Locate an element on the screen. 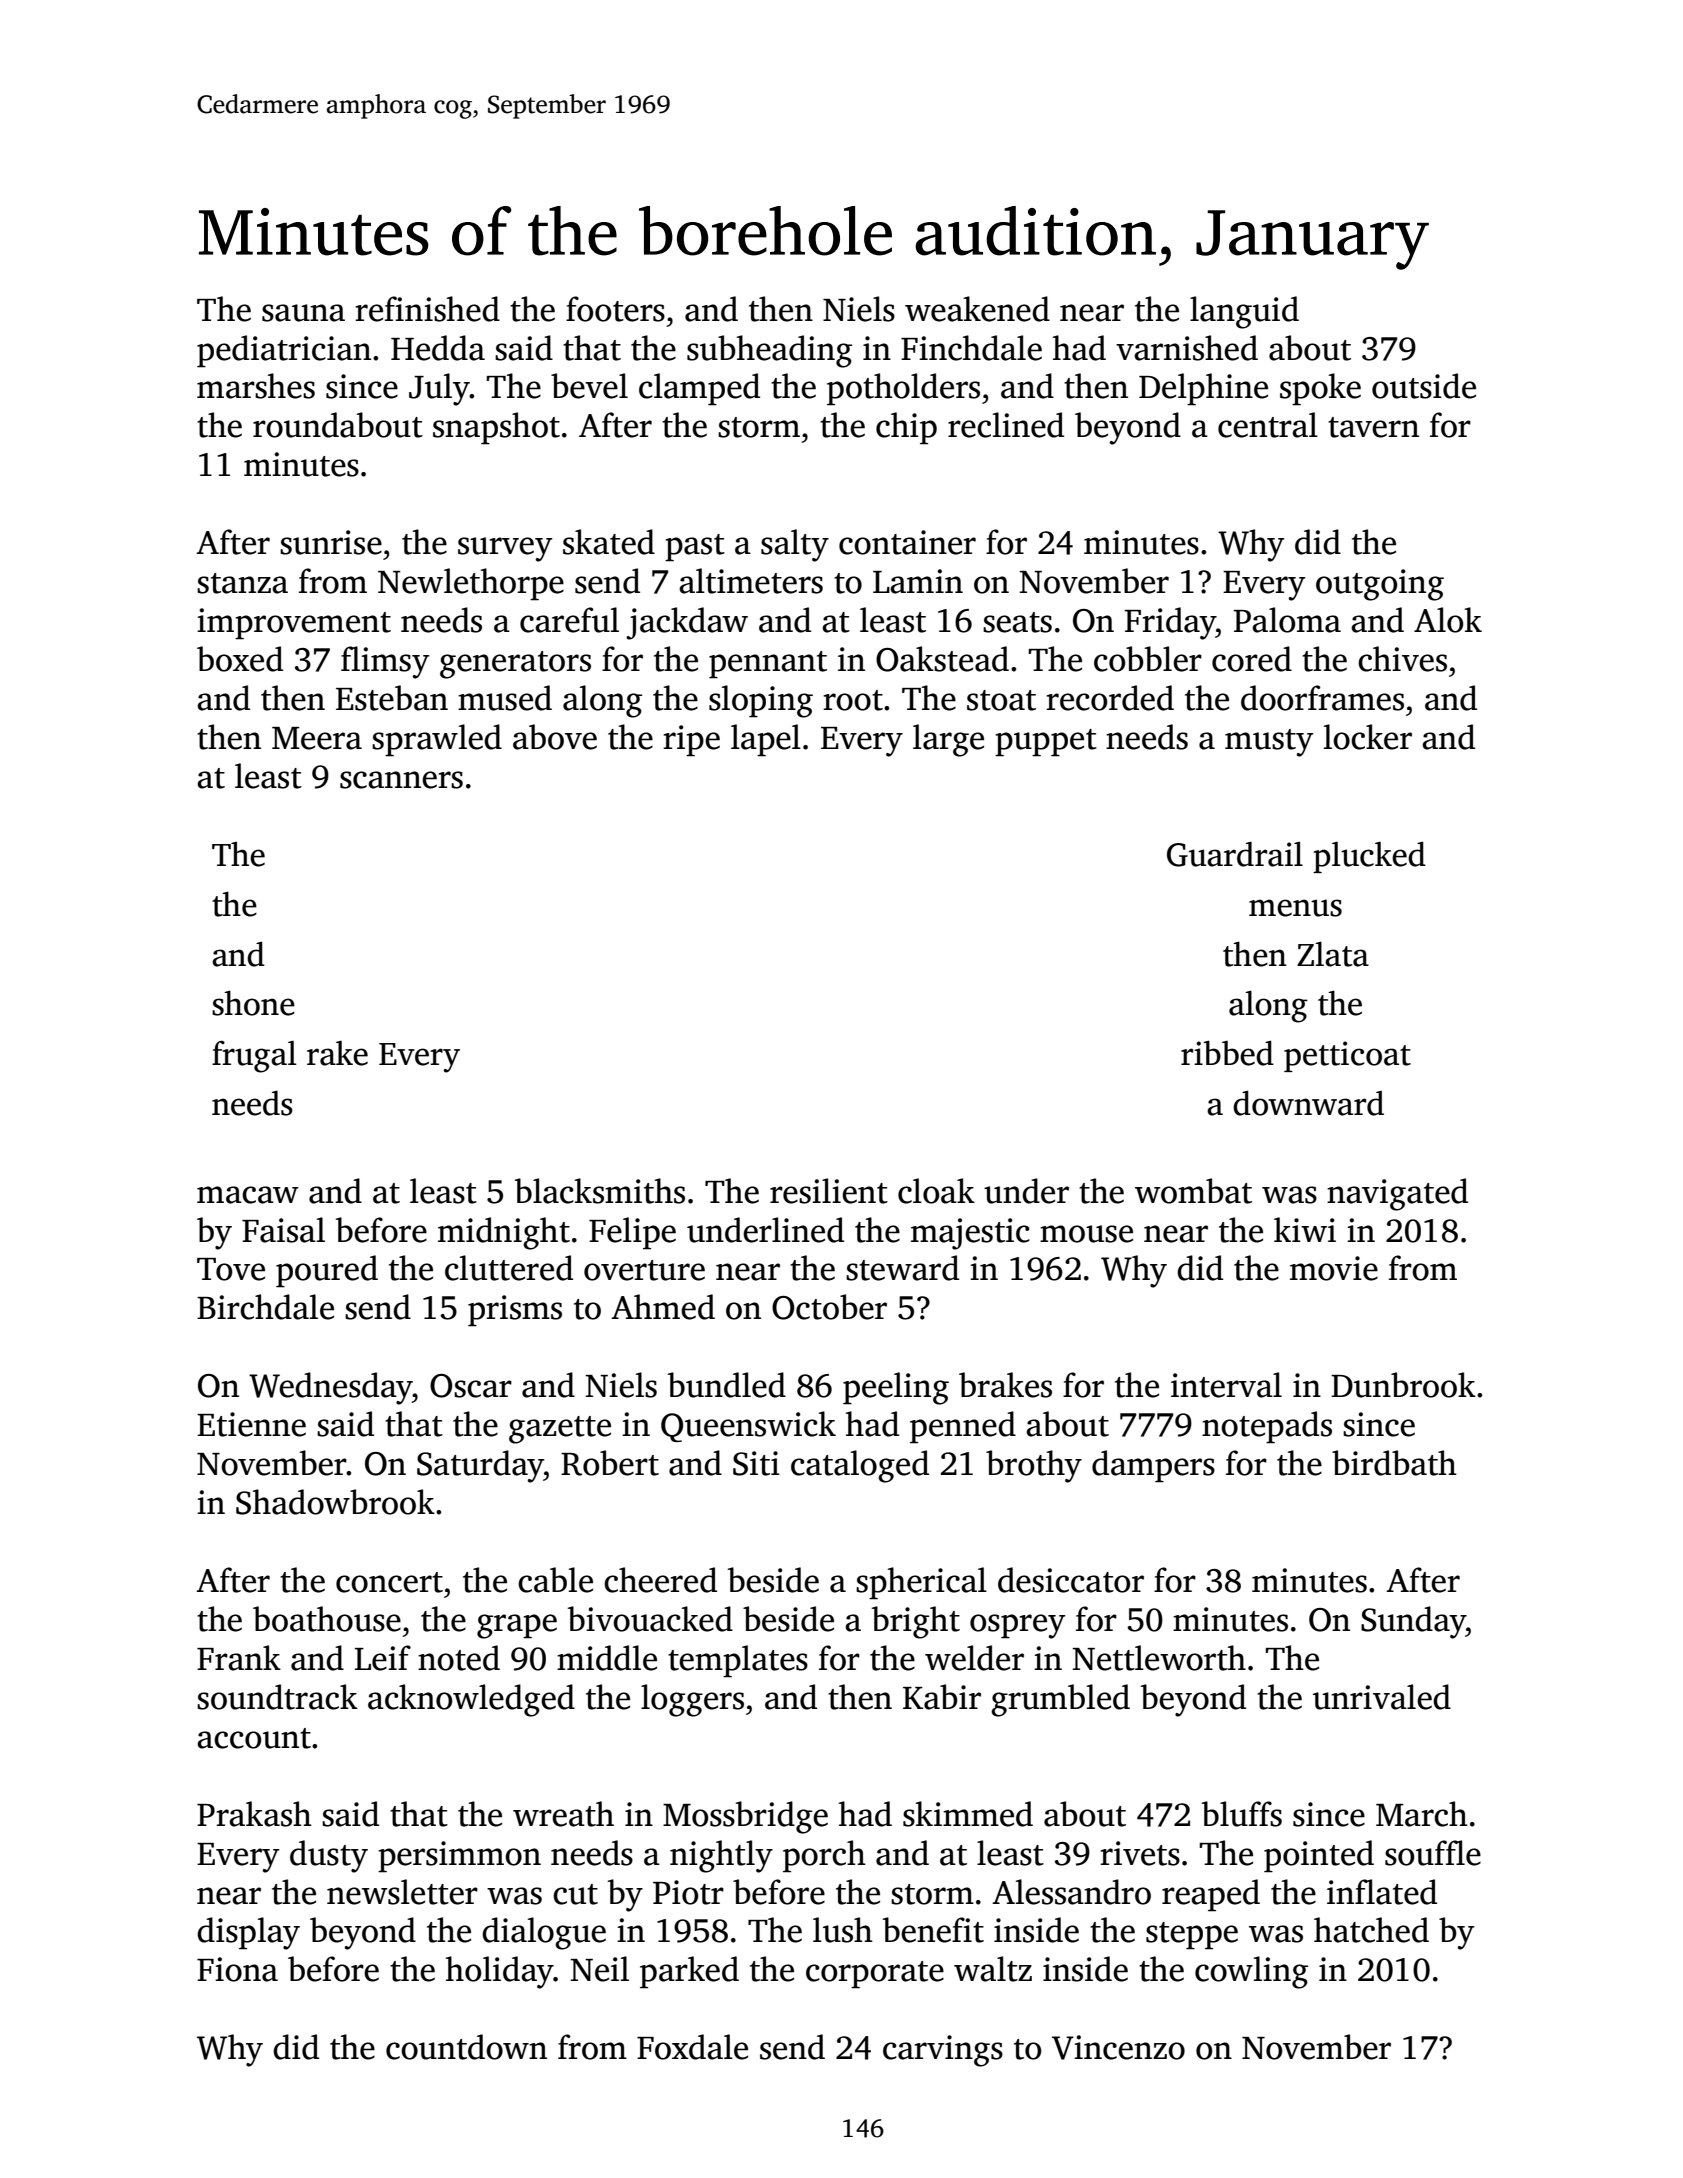 This screenshot has width=1683, height=2178. sauna is located at coordinates (303, 313).
